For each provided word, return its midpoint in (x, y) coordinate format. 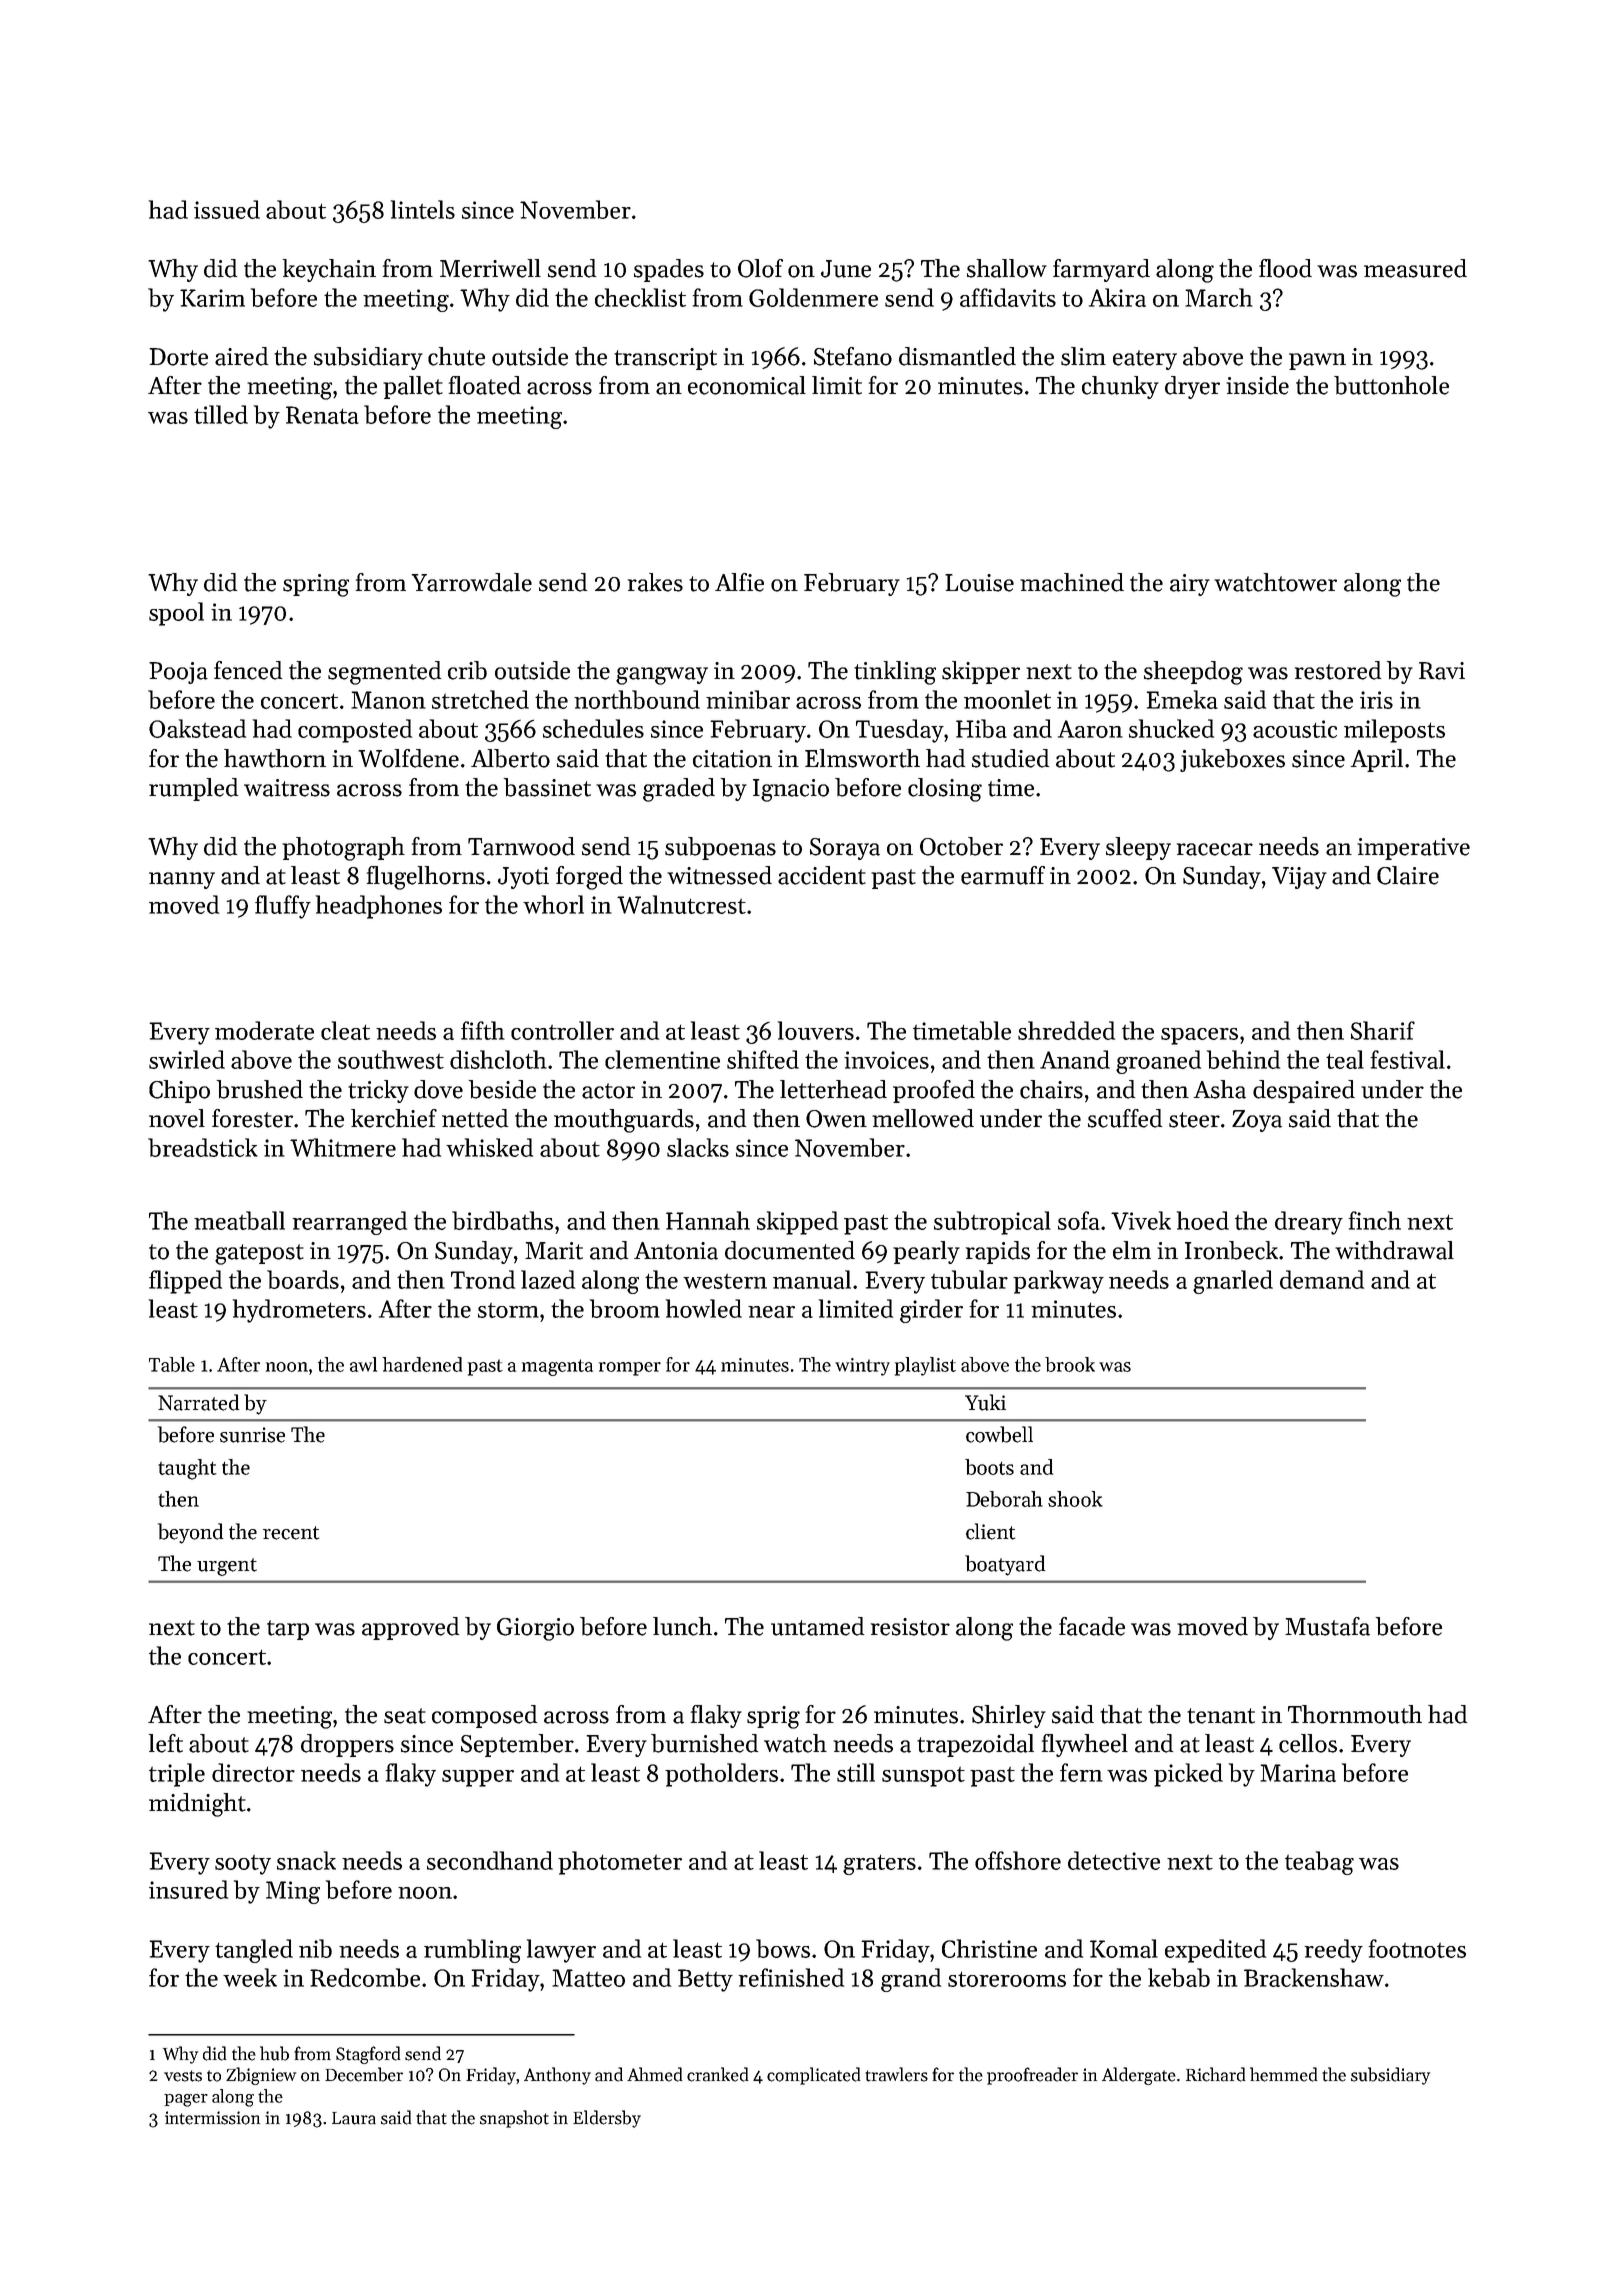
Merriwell (490, 268)
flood (1285, 268)
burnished (704, 1743)
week (250, 1977)
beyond (190, 1533)
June (846, 269)
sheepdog (1193, 673)
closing (945, 790)
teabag (1319, 1863)
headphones (379, 907)
